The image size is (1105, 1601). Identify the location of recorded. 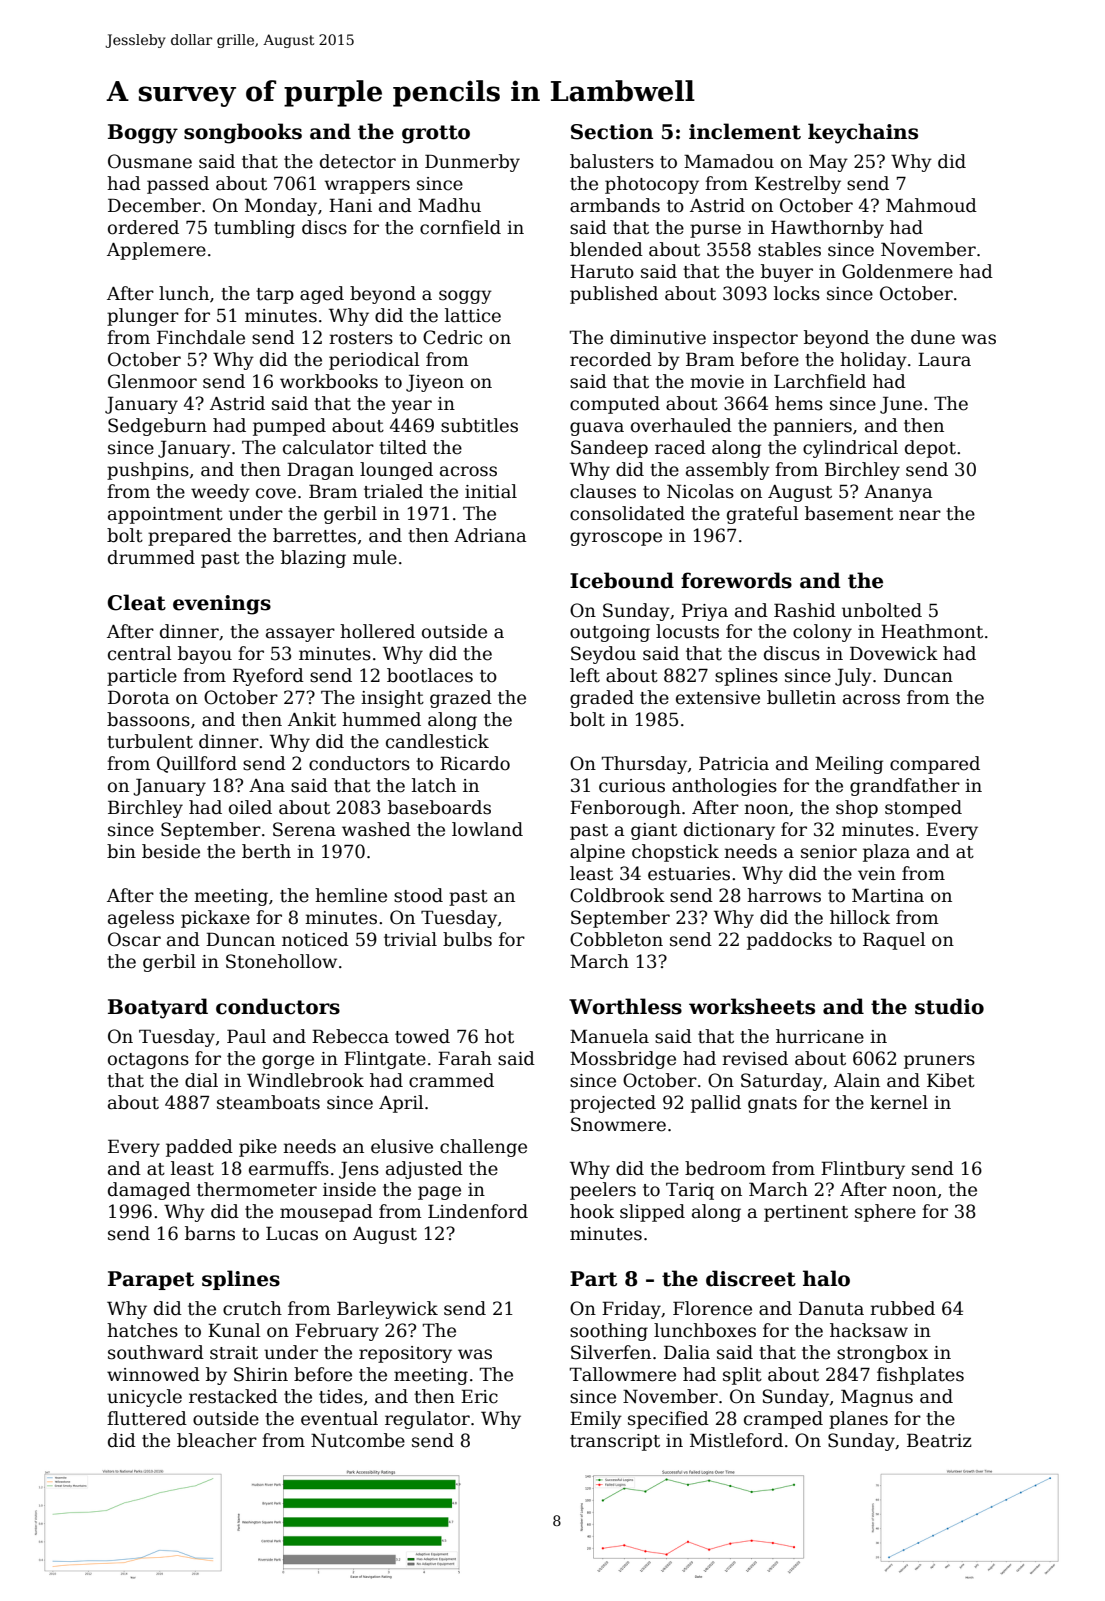
(611, 359).
